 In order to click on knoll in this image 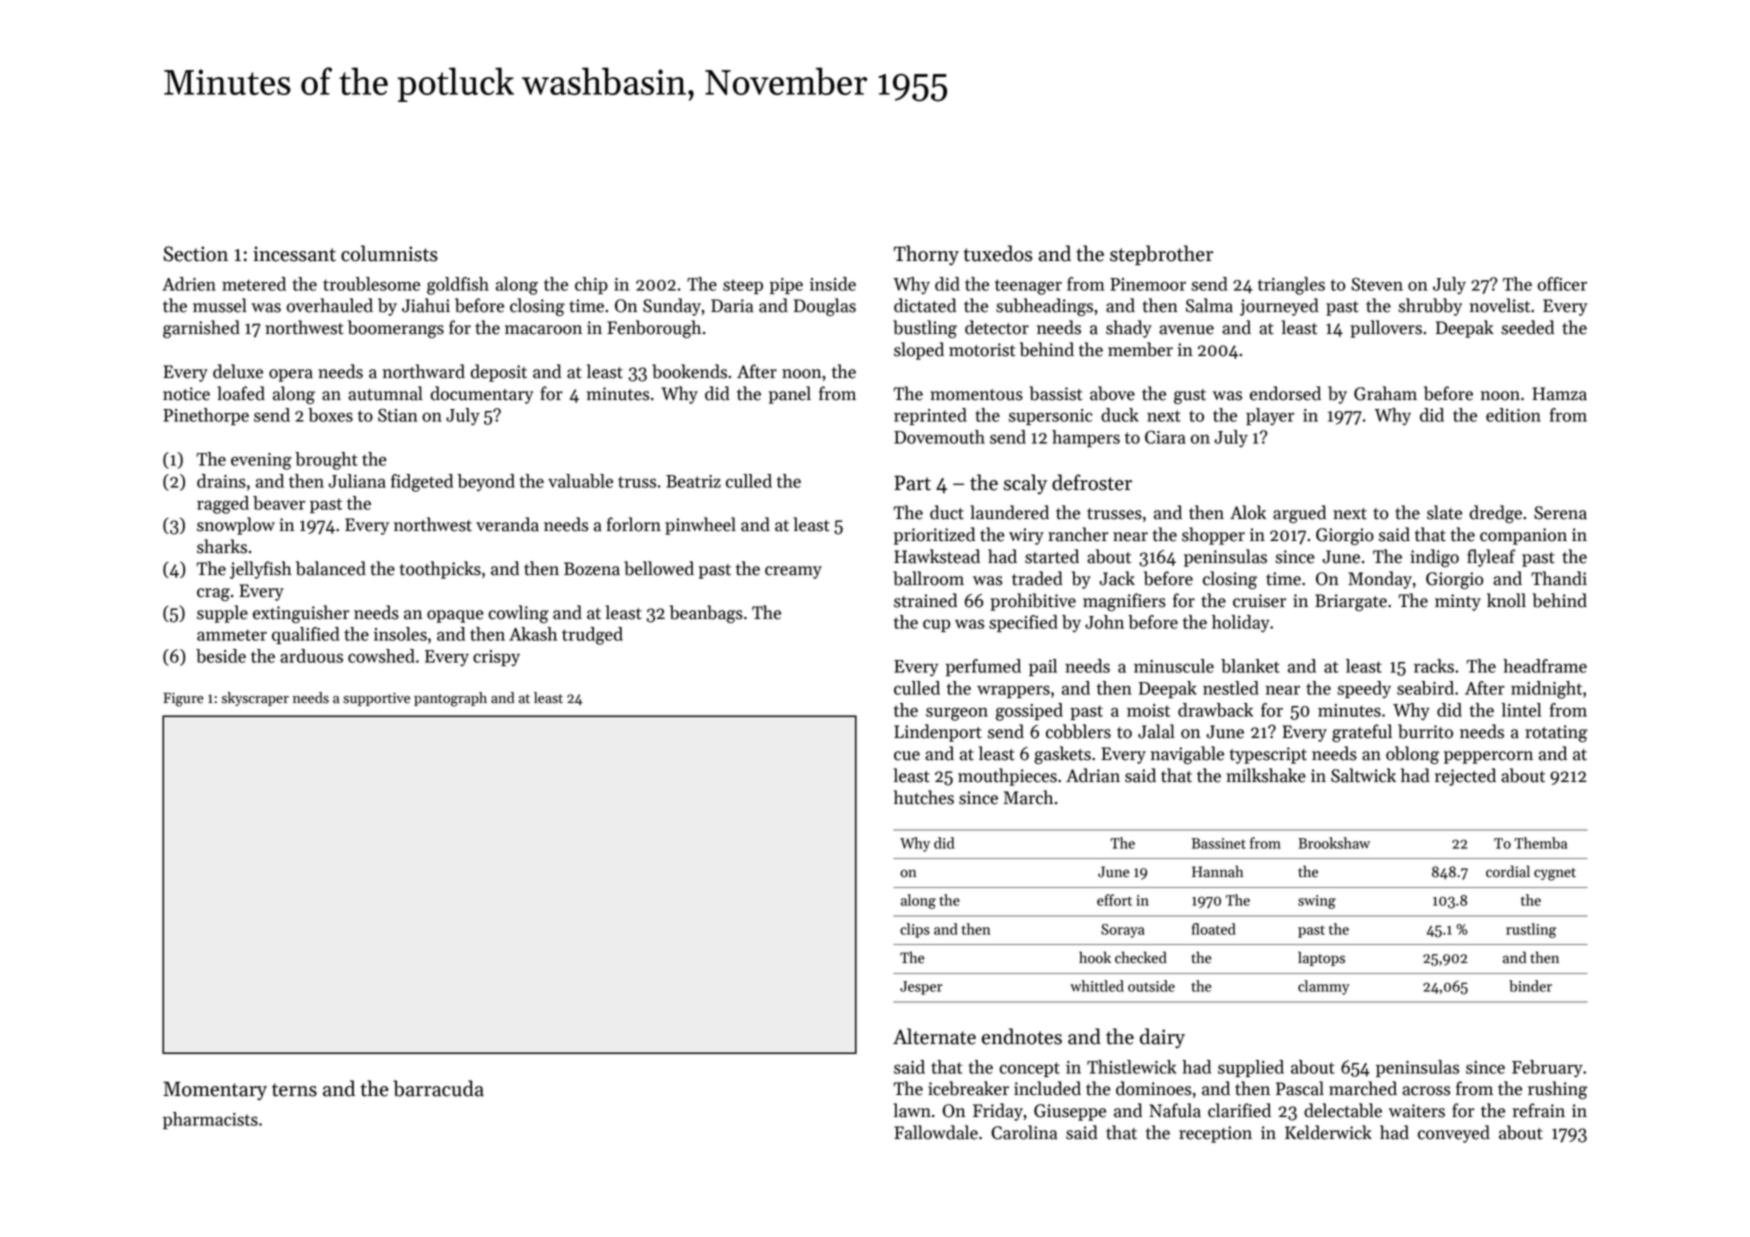, I will do `click(1506, 600)`.
